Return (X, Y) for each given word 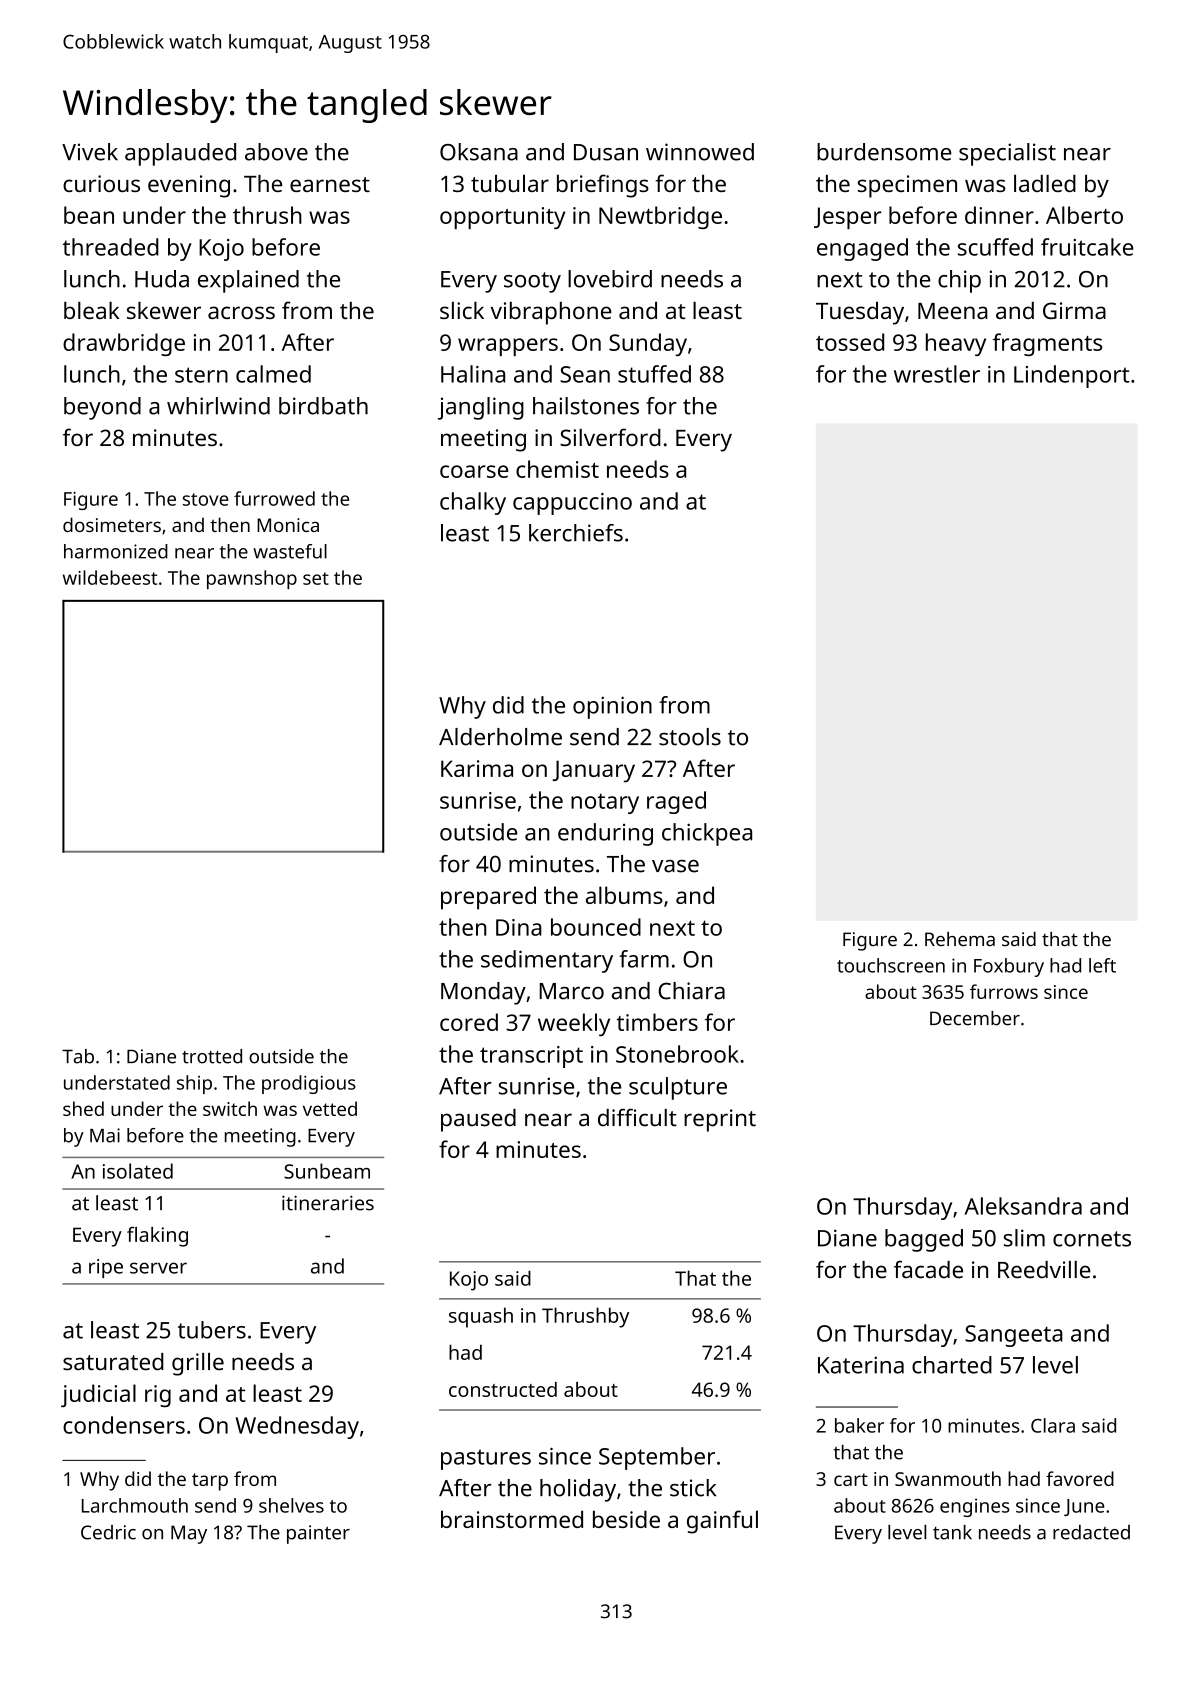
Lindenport (1072, 376)
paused (478, 1120)
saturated (113, 1362)
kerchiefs (576, 533)
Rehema (960, 939)
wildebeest (110, 577)
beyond (102, 408)
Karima (477, 768)
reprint (720, 1120)
